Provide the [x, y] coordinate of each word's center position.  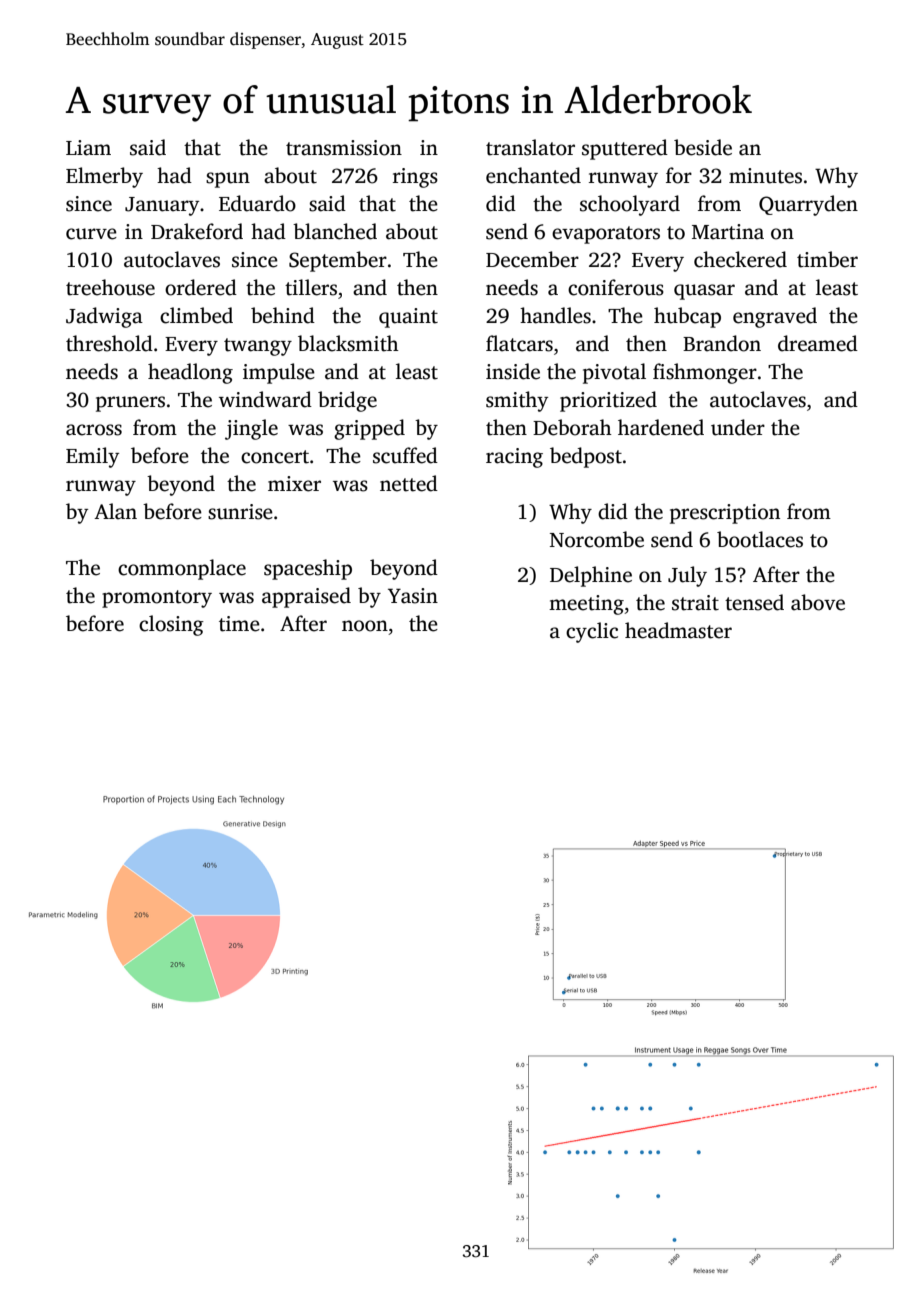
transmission [344, 148]
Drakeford [197, 231]
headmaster [678, 630]
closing [171, 625]
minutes [765, 176]
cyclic [592, 632]
